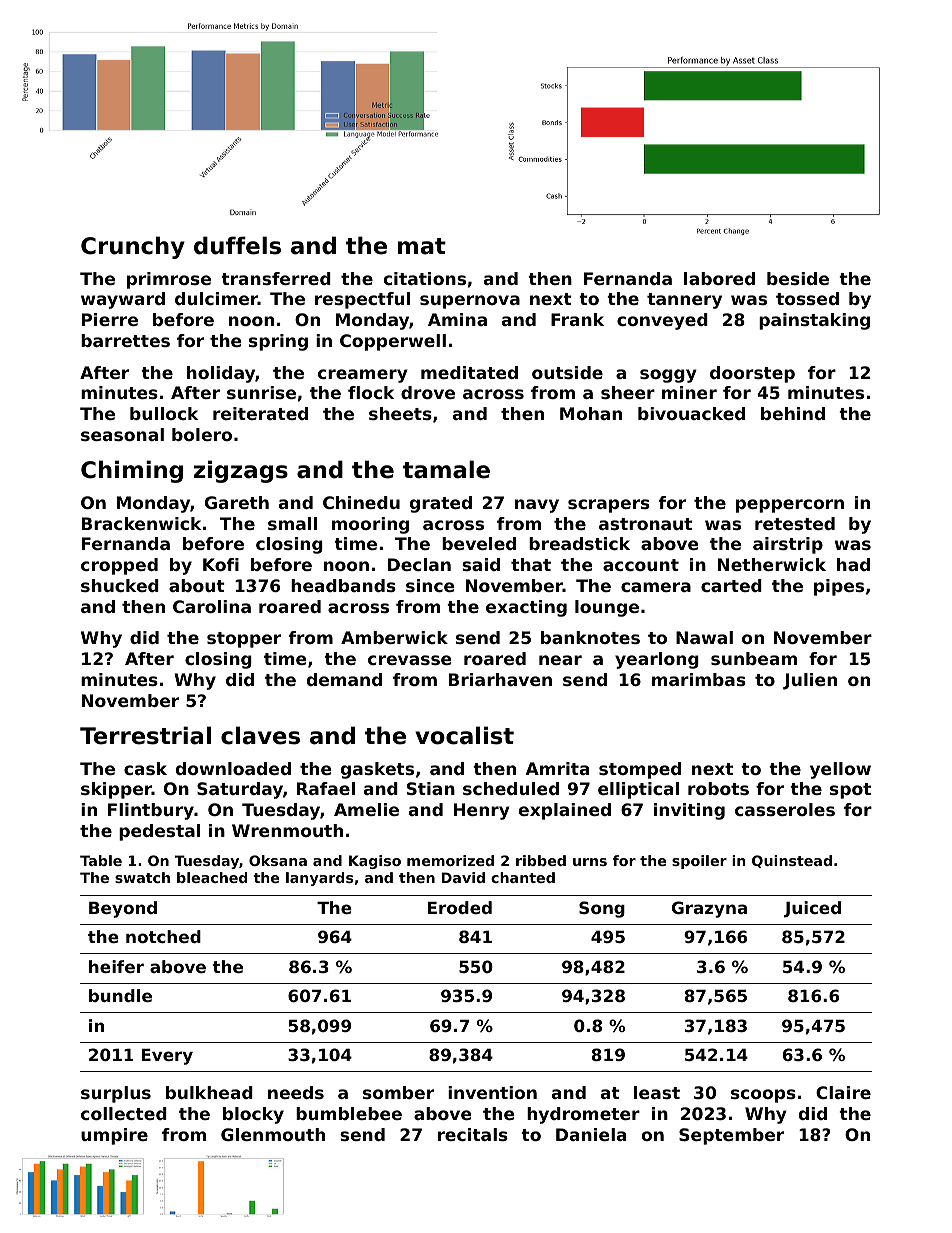  What do you see at coordinates (344, 679) in the document?
I see `demand` at bounding box center [344, 679].
